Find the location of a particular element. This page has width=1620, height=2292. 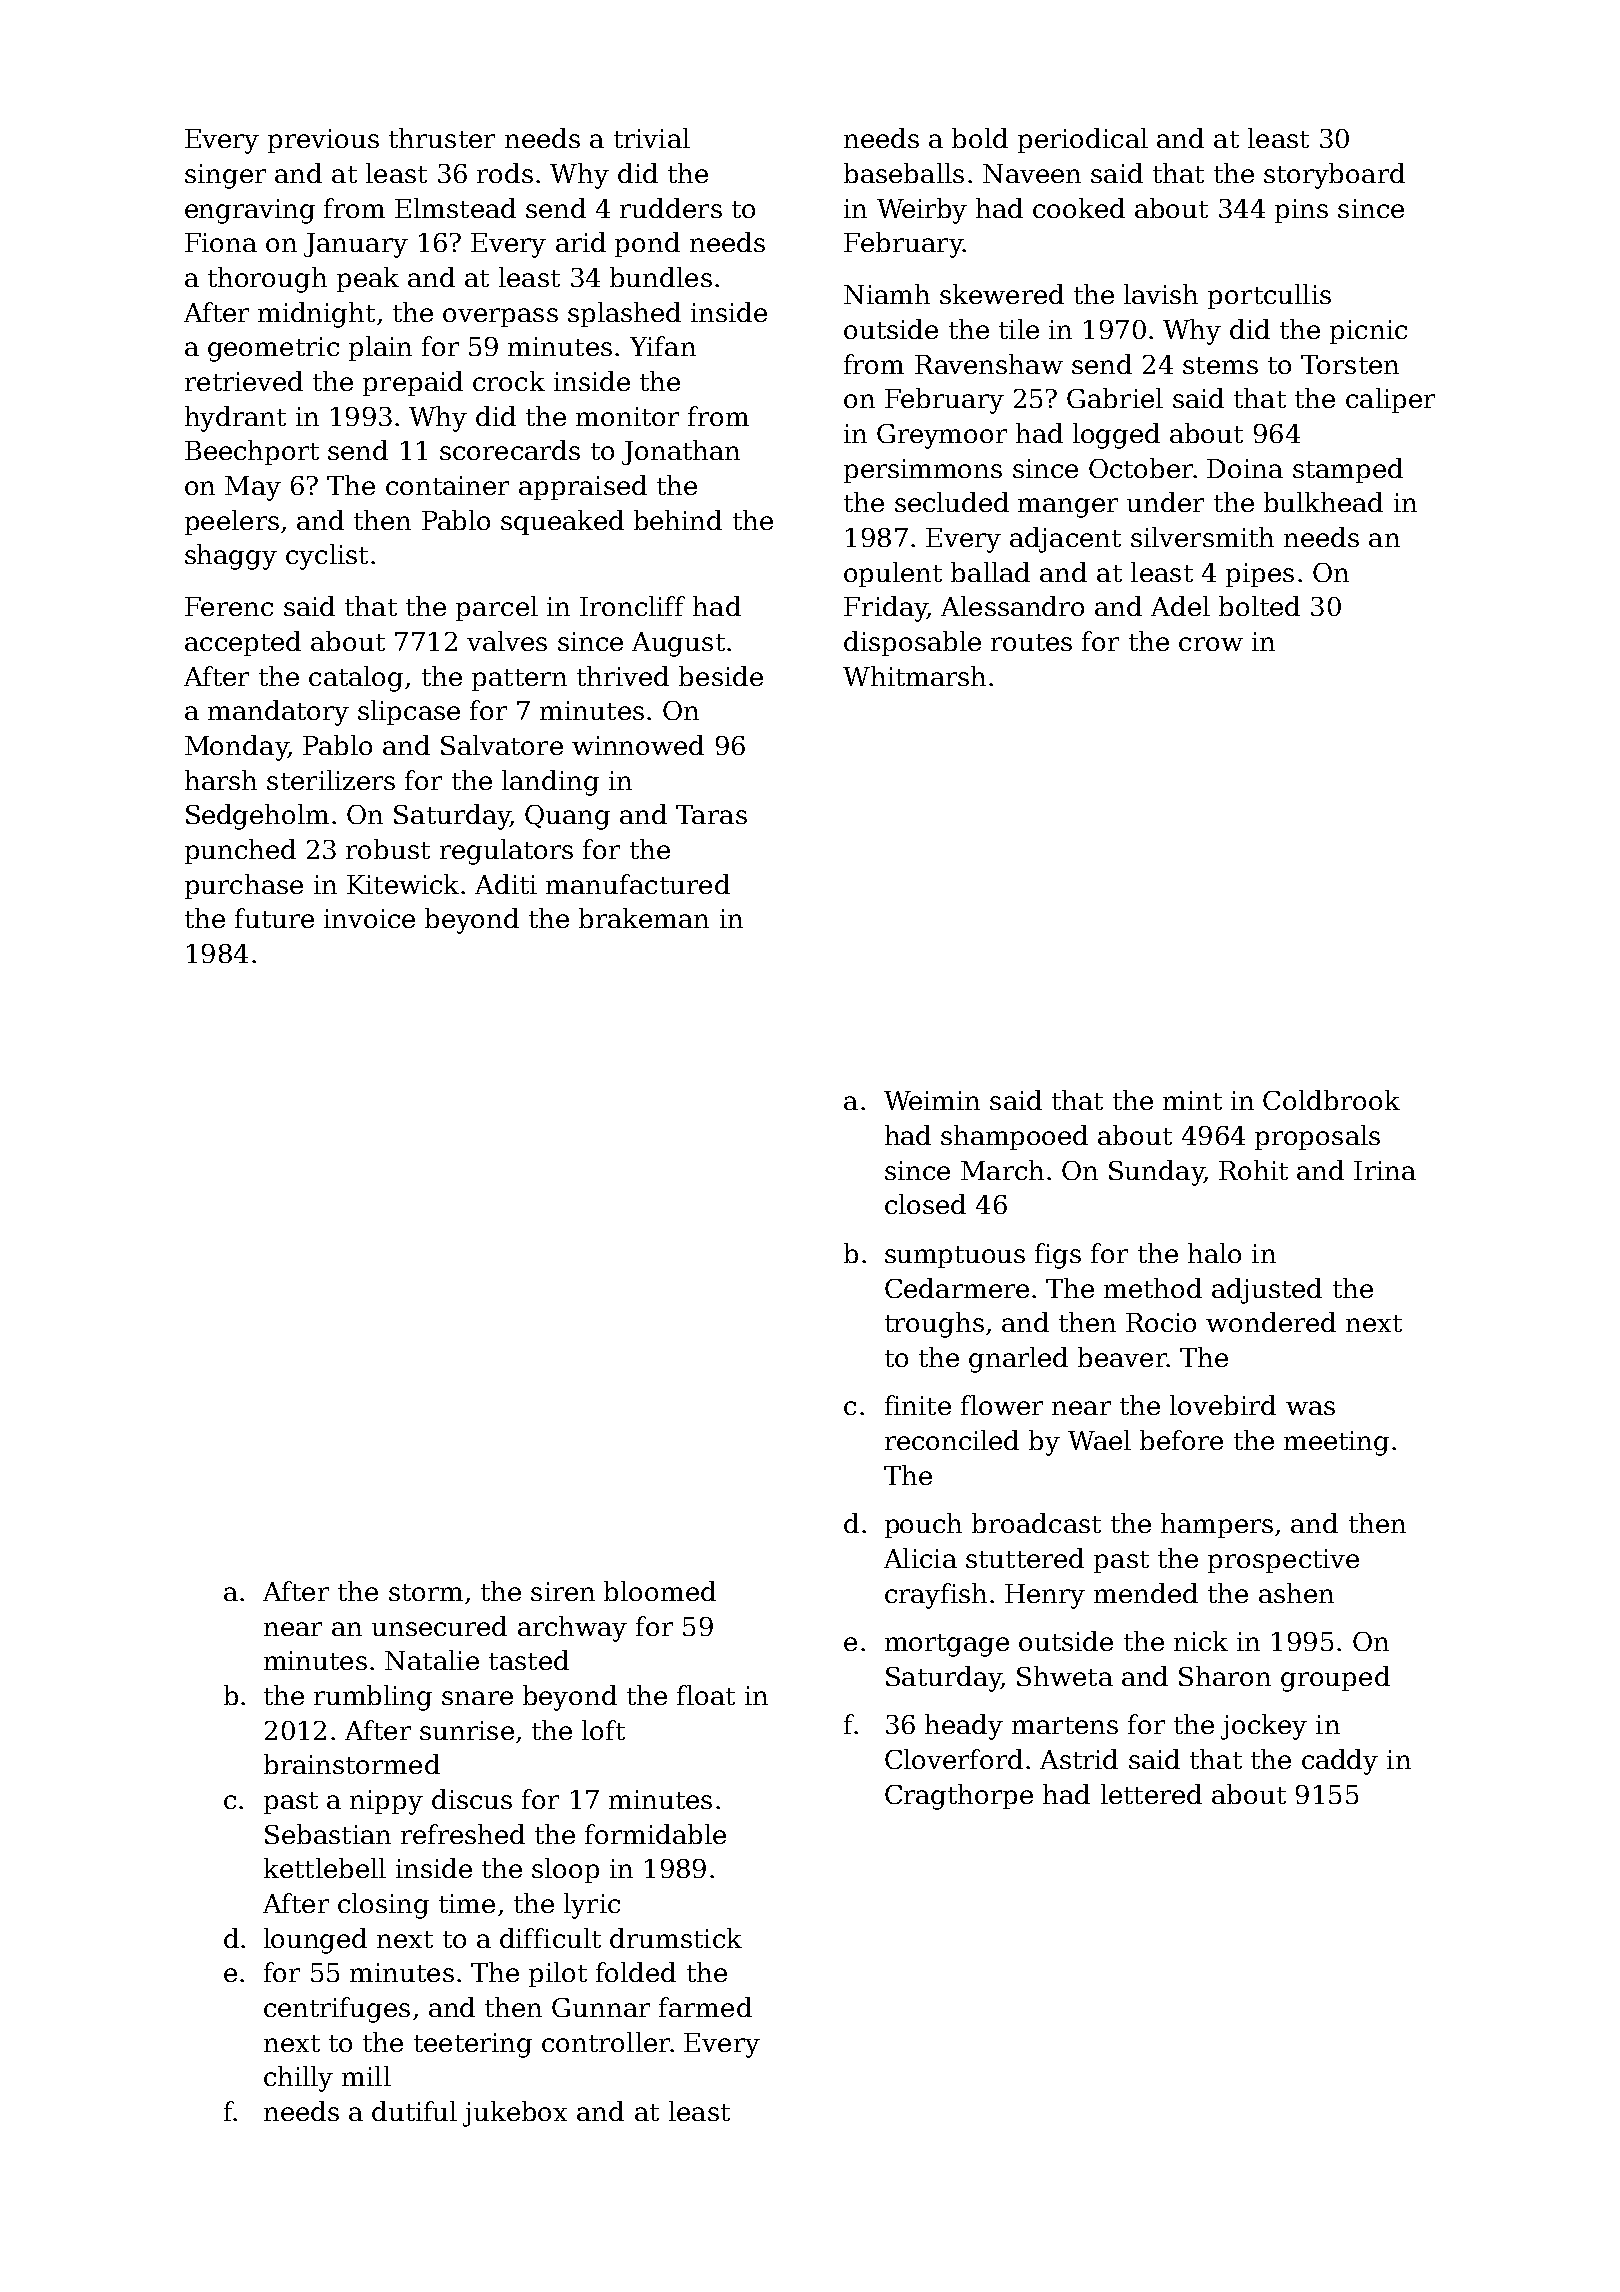

Coldbrook is located at coordinates (1331, 1100).
